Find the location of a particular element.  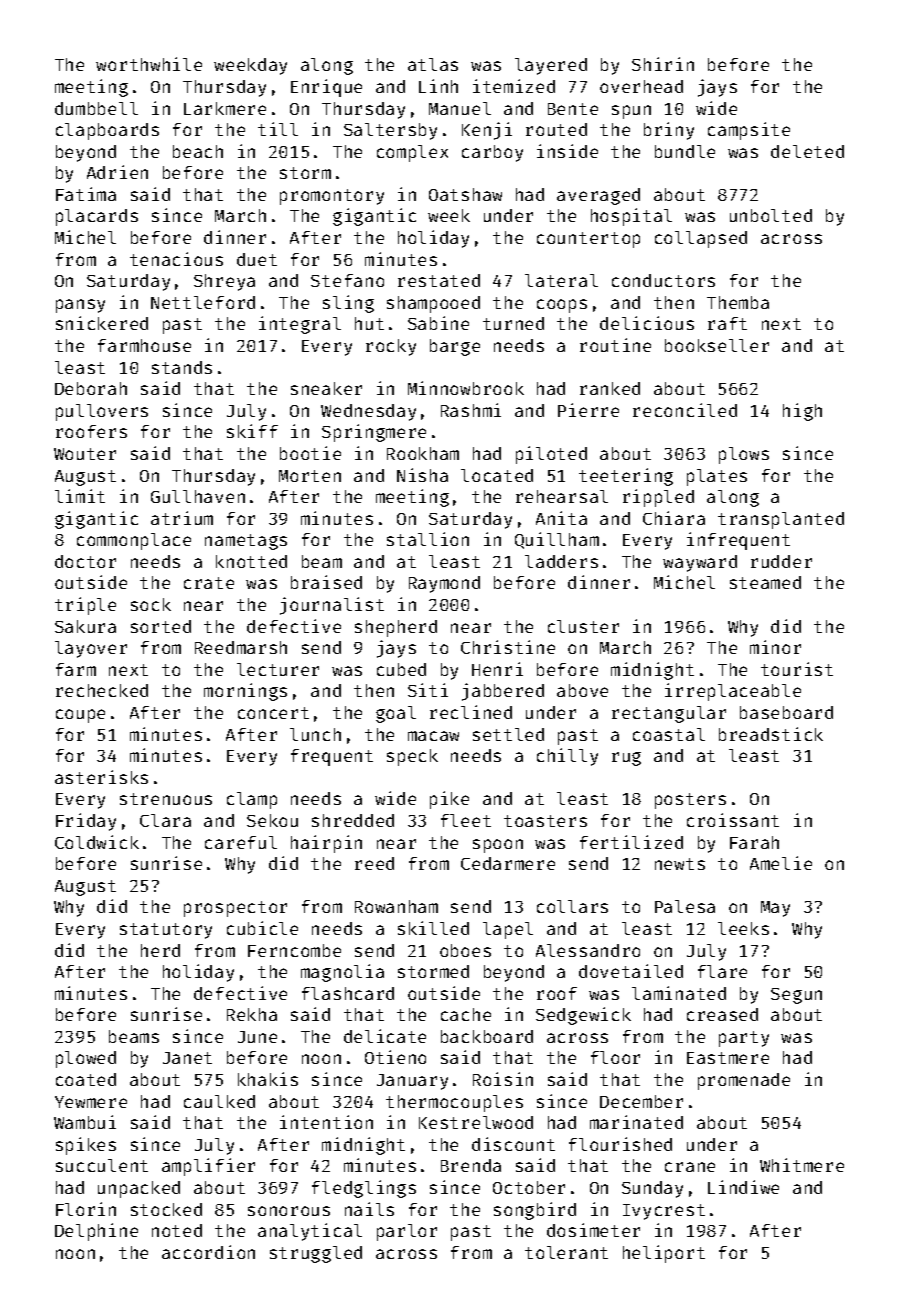

amplifier is located at coordinates (208, 1167).
